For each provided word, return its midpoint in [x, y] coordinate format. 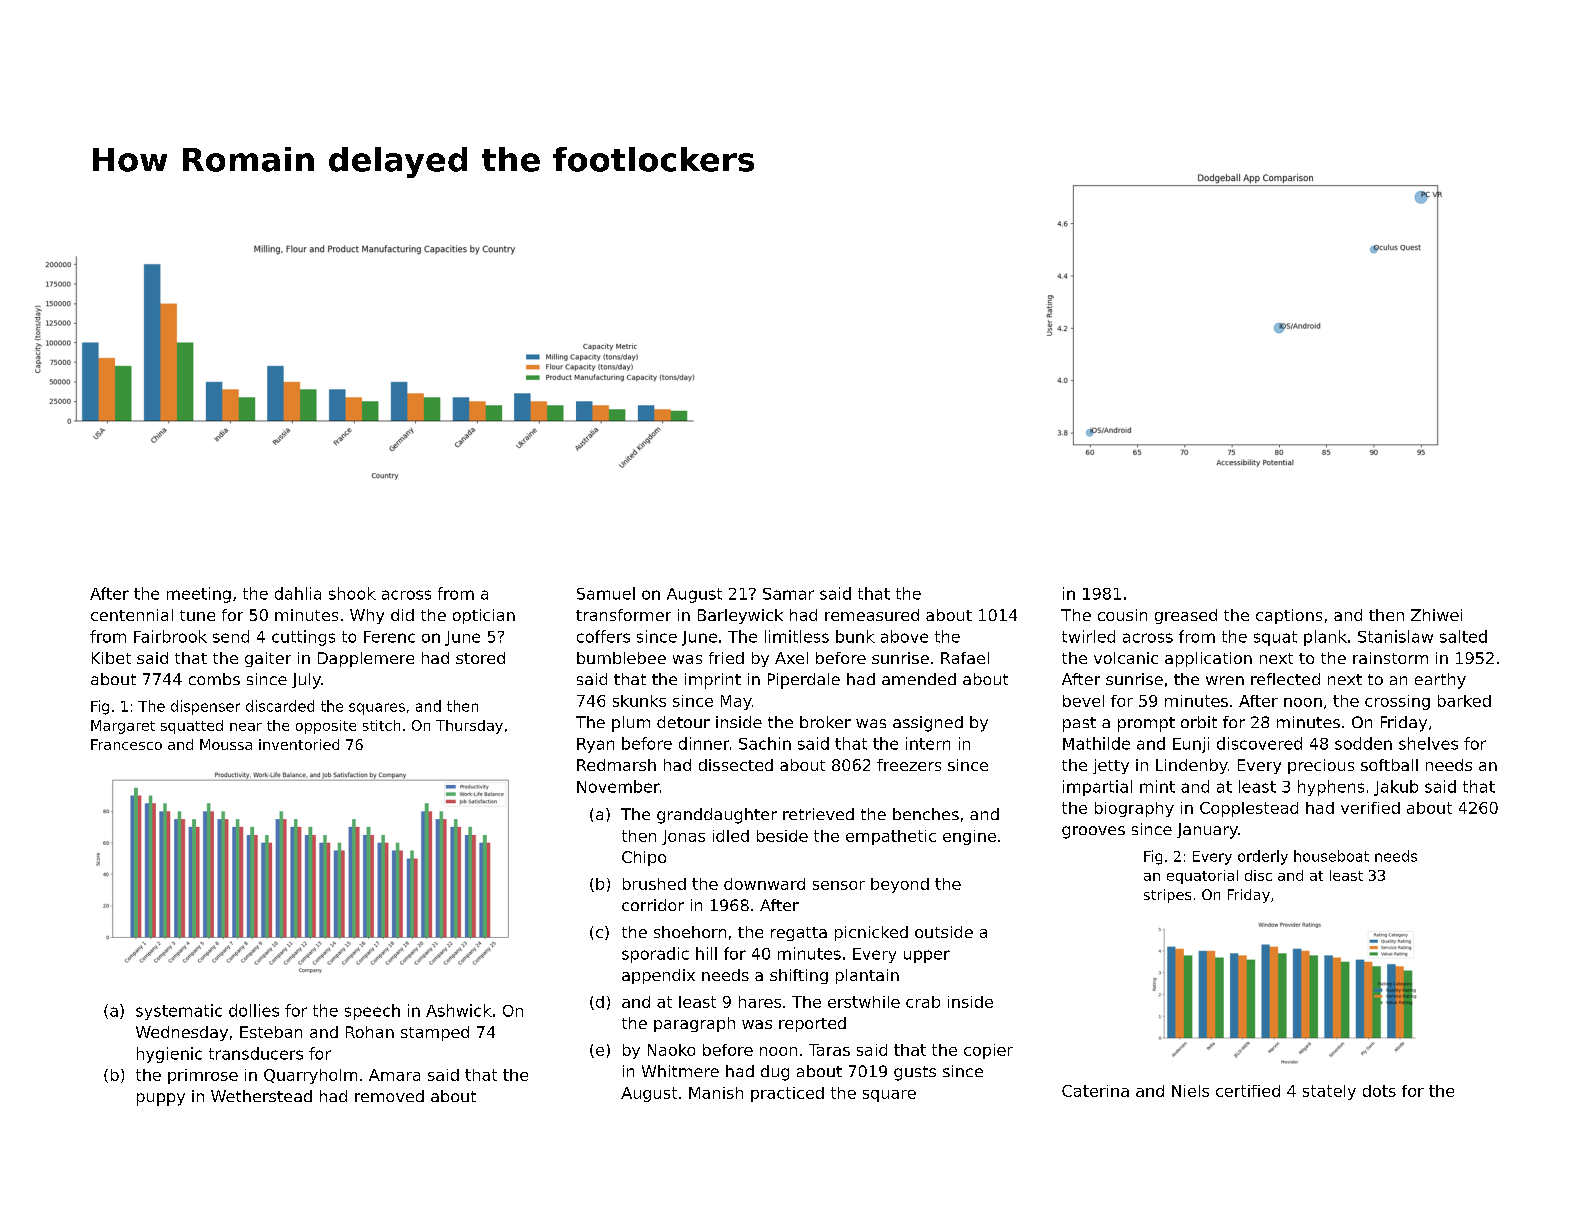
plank [1325, 638]
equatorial [1202, 877]
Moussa [226, 744]
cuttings [303, 638]
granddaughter [717, 816]
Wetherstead [261, 1096]
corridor [653, 905]
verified [1370, 808]
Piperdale [804, 681]
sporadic [655, 955]
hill [706, 953]
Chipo [644, 858]
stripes [1167, 896]
